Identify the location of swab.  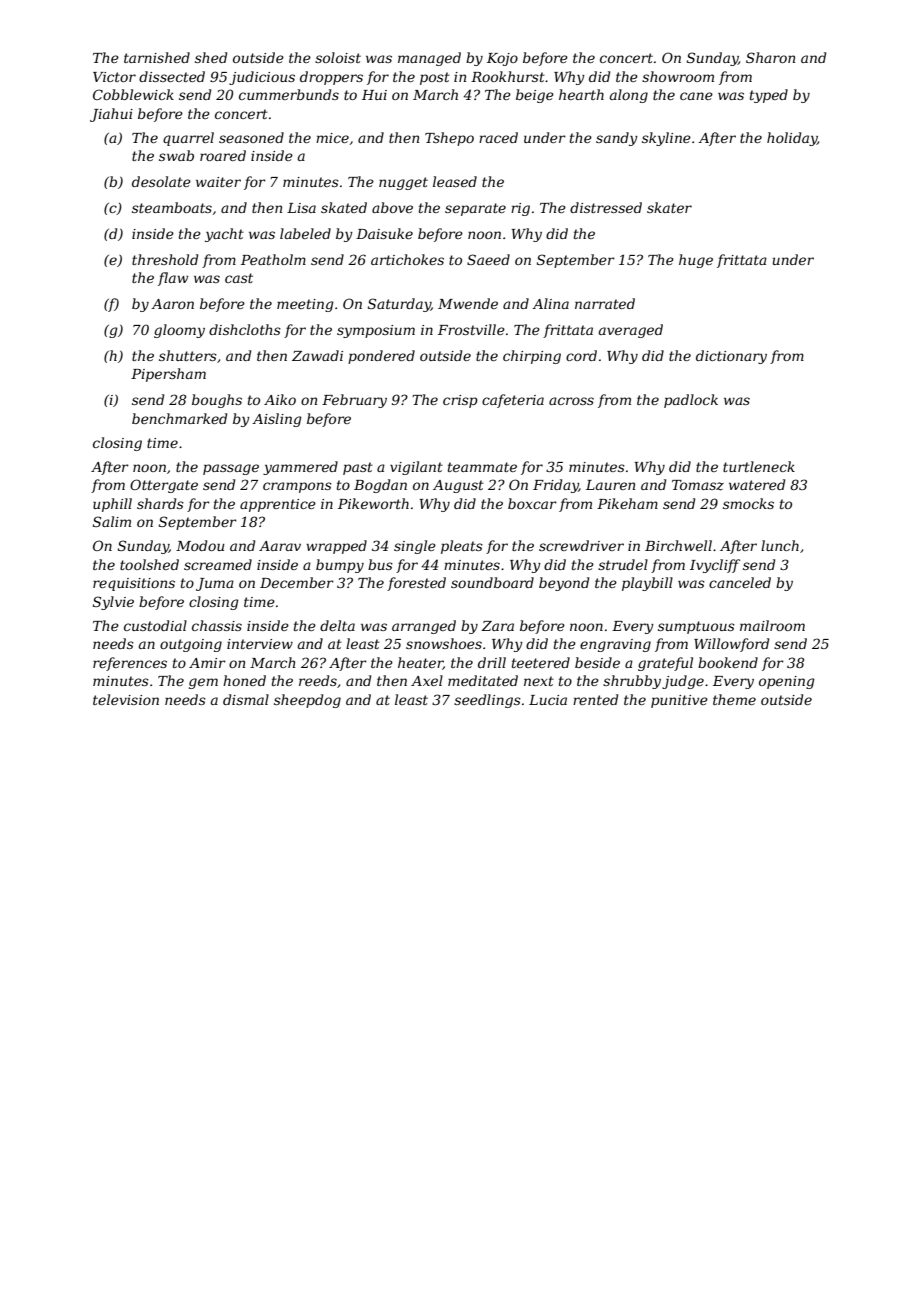
(176, 155).
